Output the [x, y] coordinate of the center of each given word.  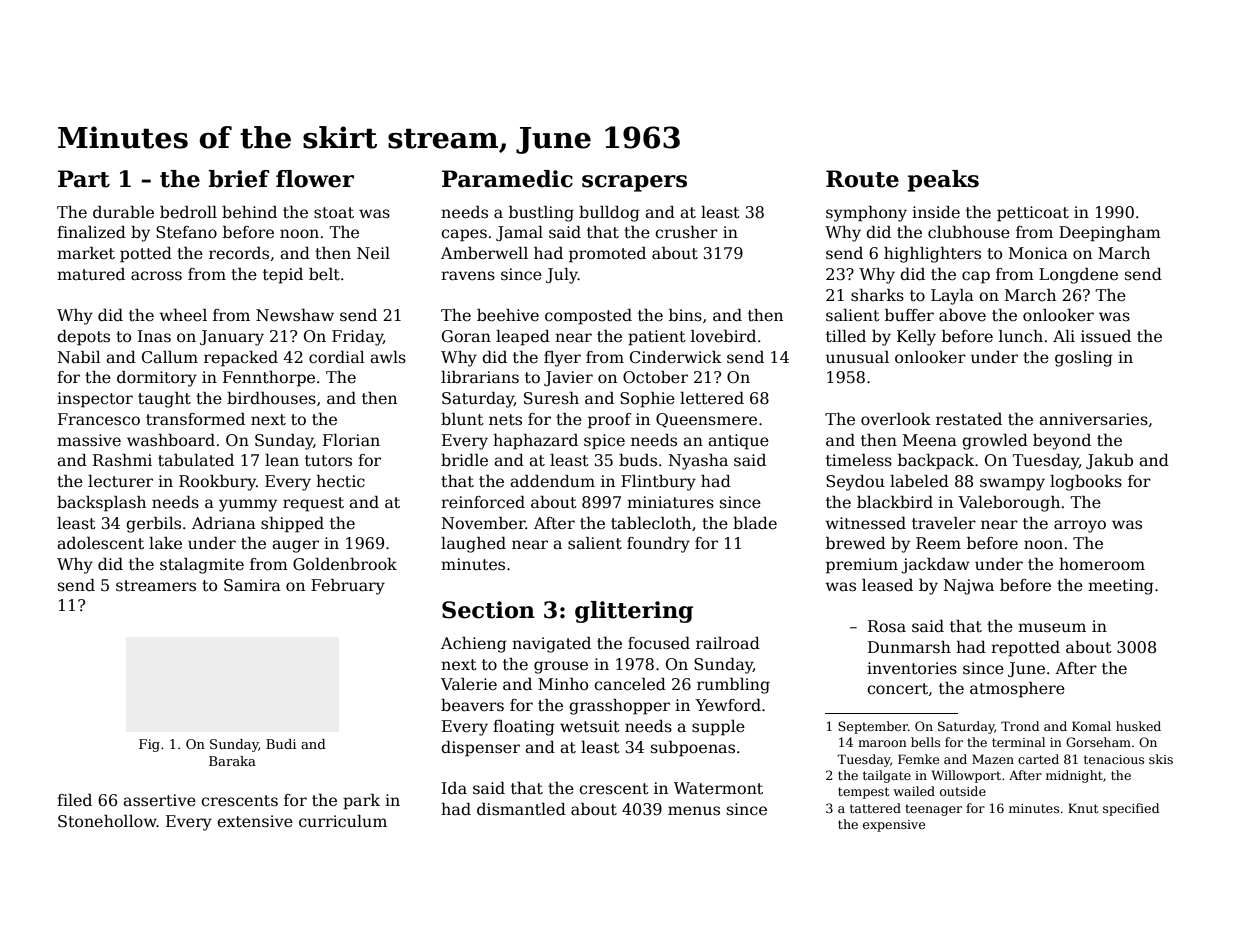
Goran [466, 336]
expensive [894, 826]
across [156, 276]
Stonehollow [107, 821]
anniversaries [1093, 419]
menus [694, 811]
